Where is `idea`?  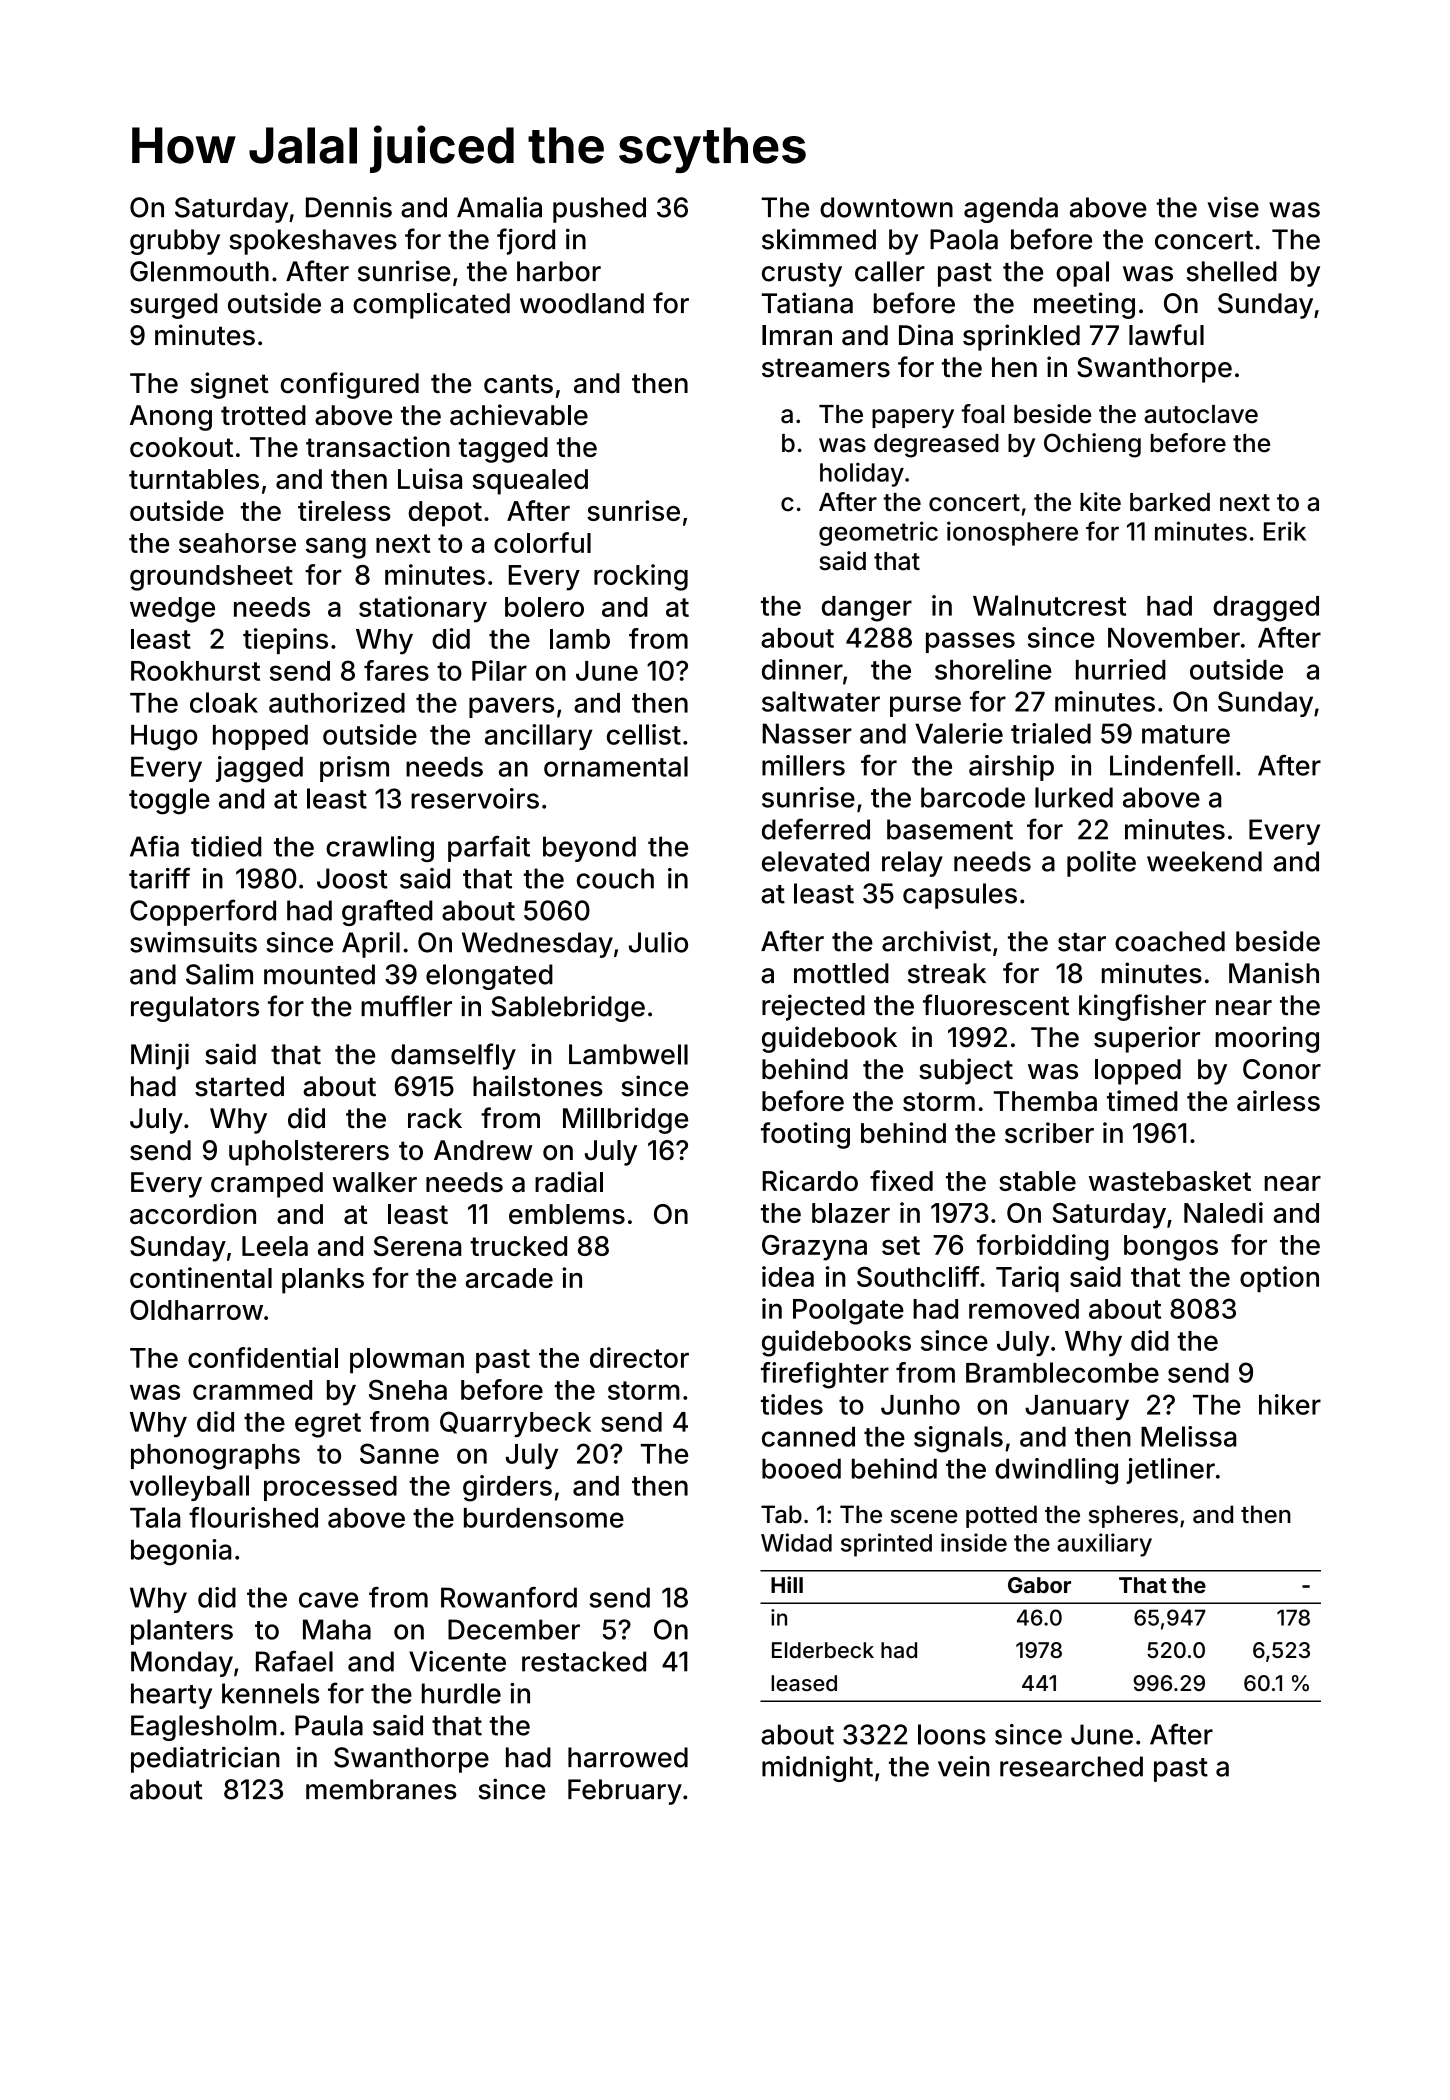
idea is located at coordinates (788, 1276).
